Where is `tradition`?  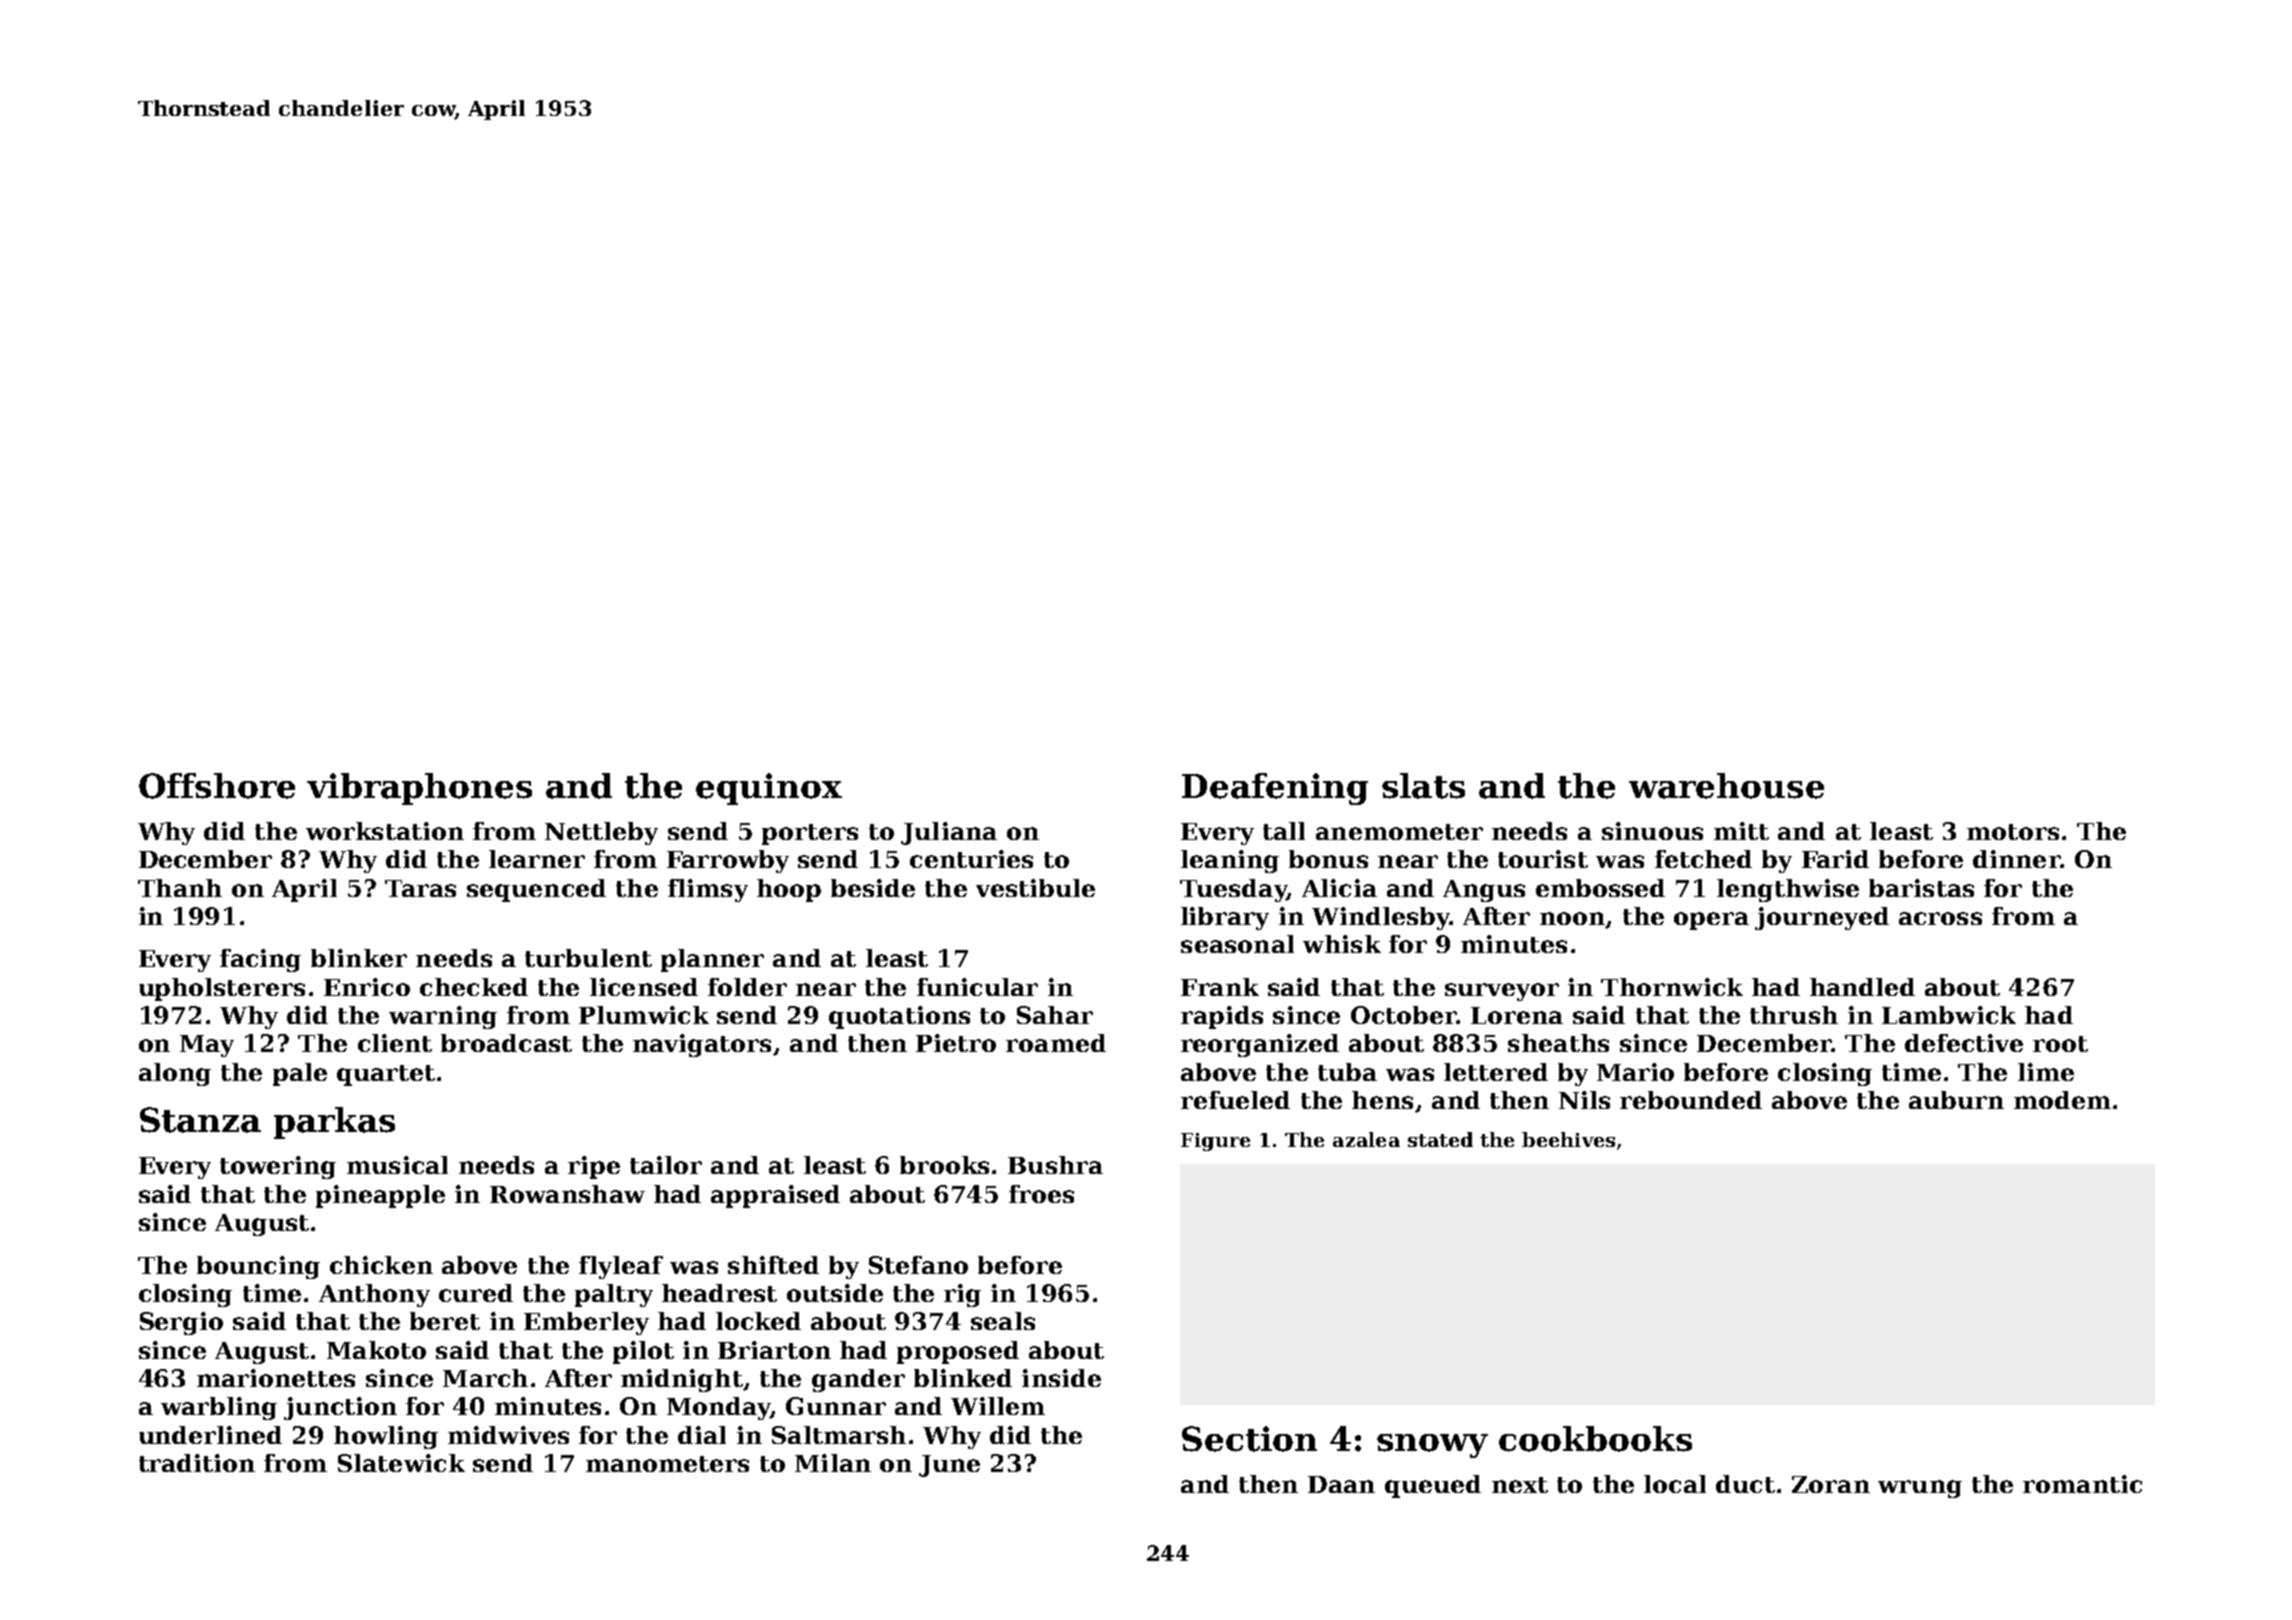
tradition is located at coordinates (197, 1463).
